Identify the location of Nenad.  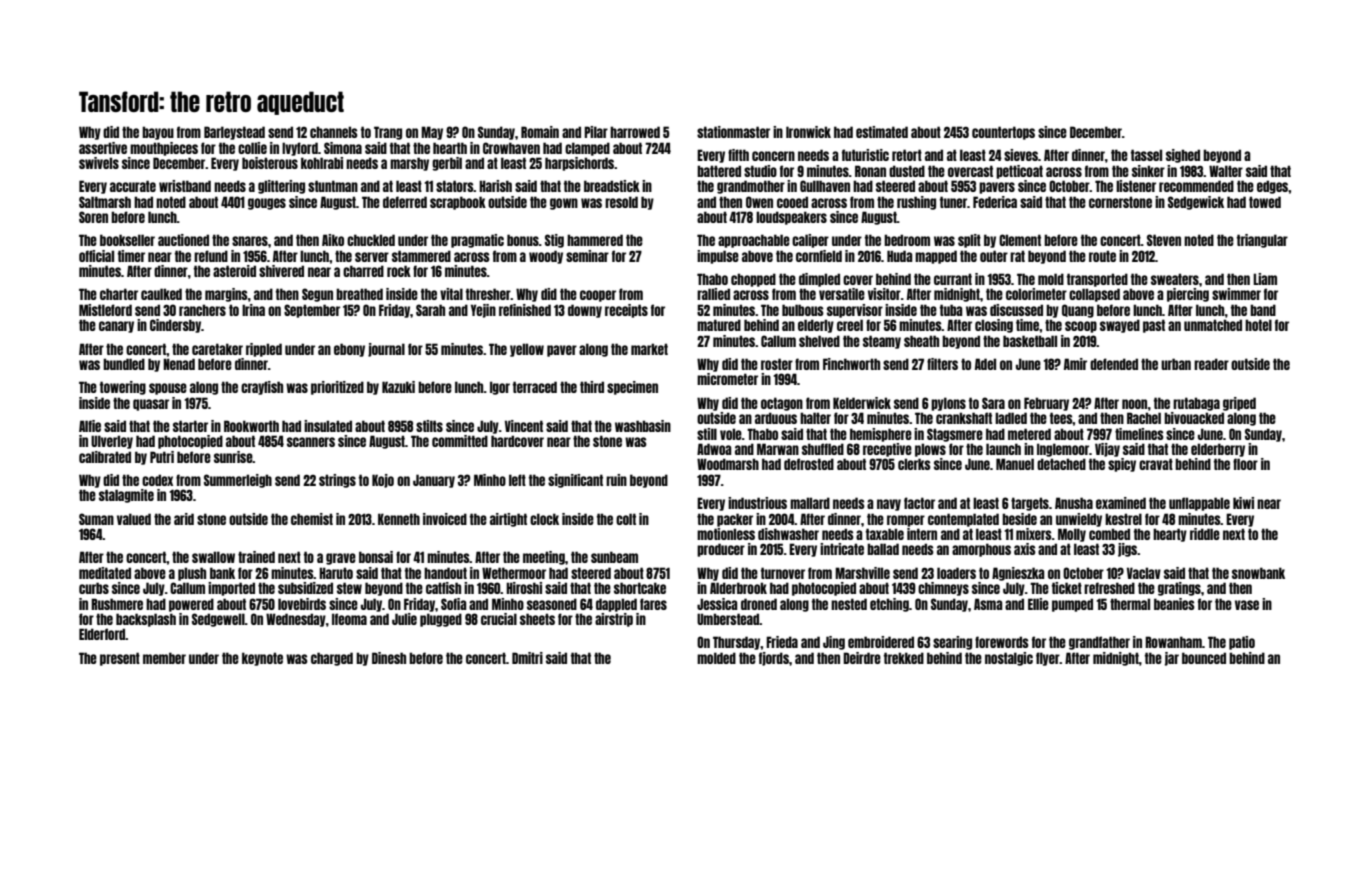
(179, 364).
